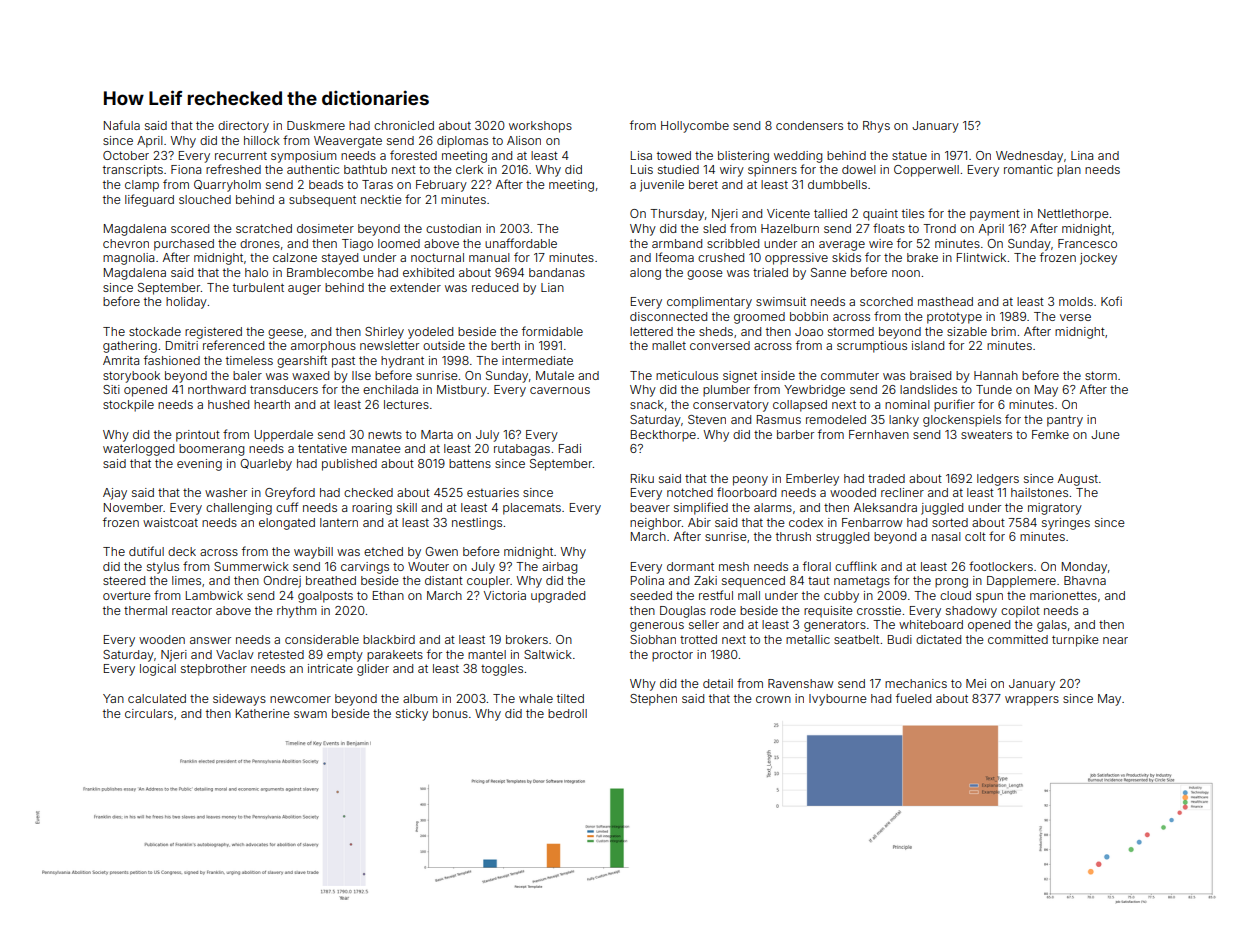 The width and height of the page is (1233, 952). What do you see at coordinates (348, 142) in the page?
I see `Weavergate` at bounding box center [348, 142].
